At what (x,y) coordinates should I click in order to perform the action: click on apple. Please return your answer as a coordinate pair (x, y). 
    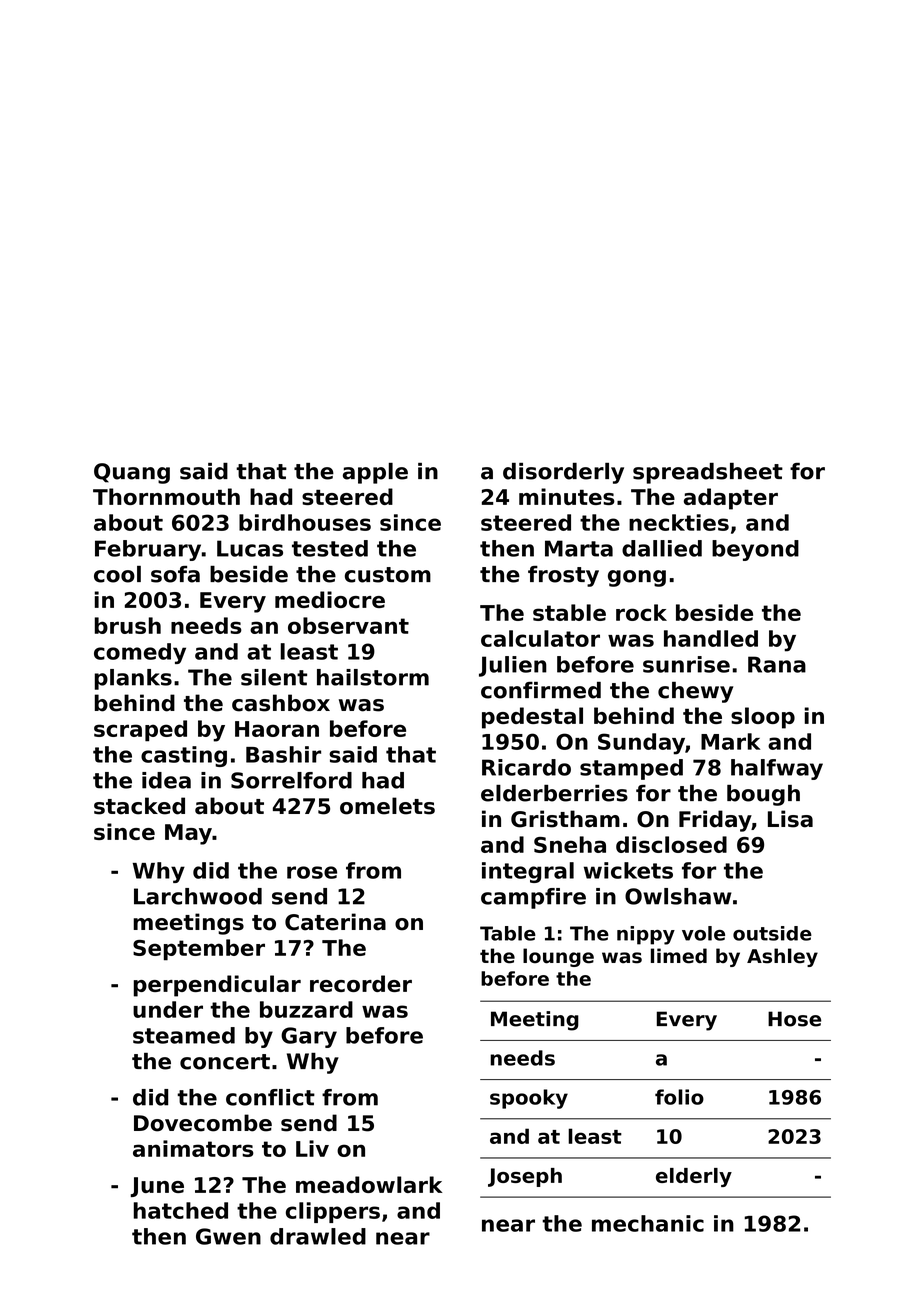
    Looking at the image, I should click on (375, 473).
